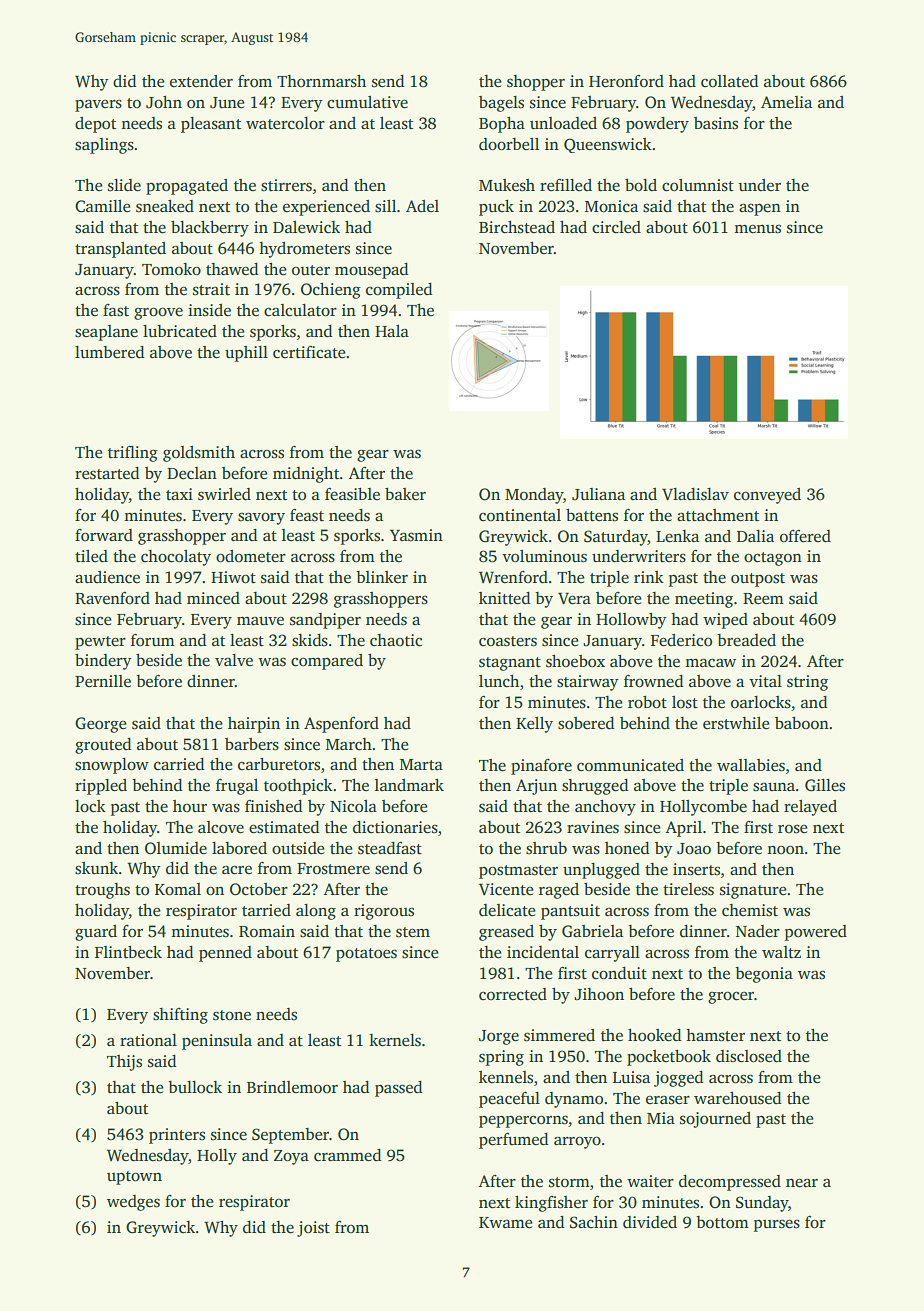 The image size is (924, 1311). What do you see at coordinates (233, 577) in the image?
I see `Hiwot` at bounding box center [233, 577].
